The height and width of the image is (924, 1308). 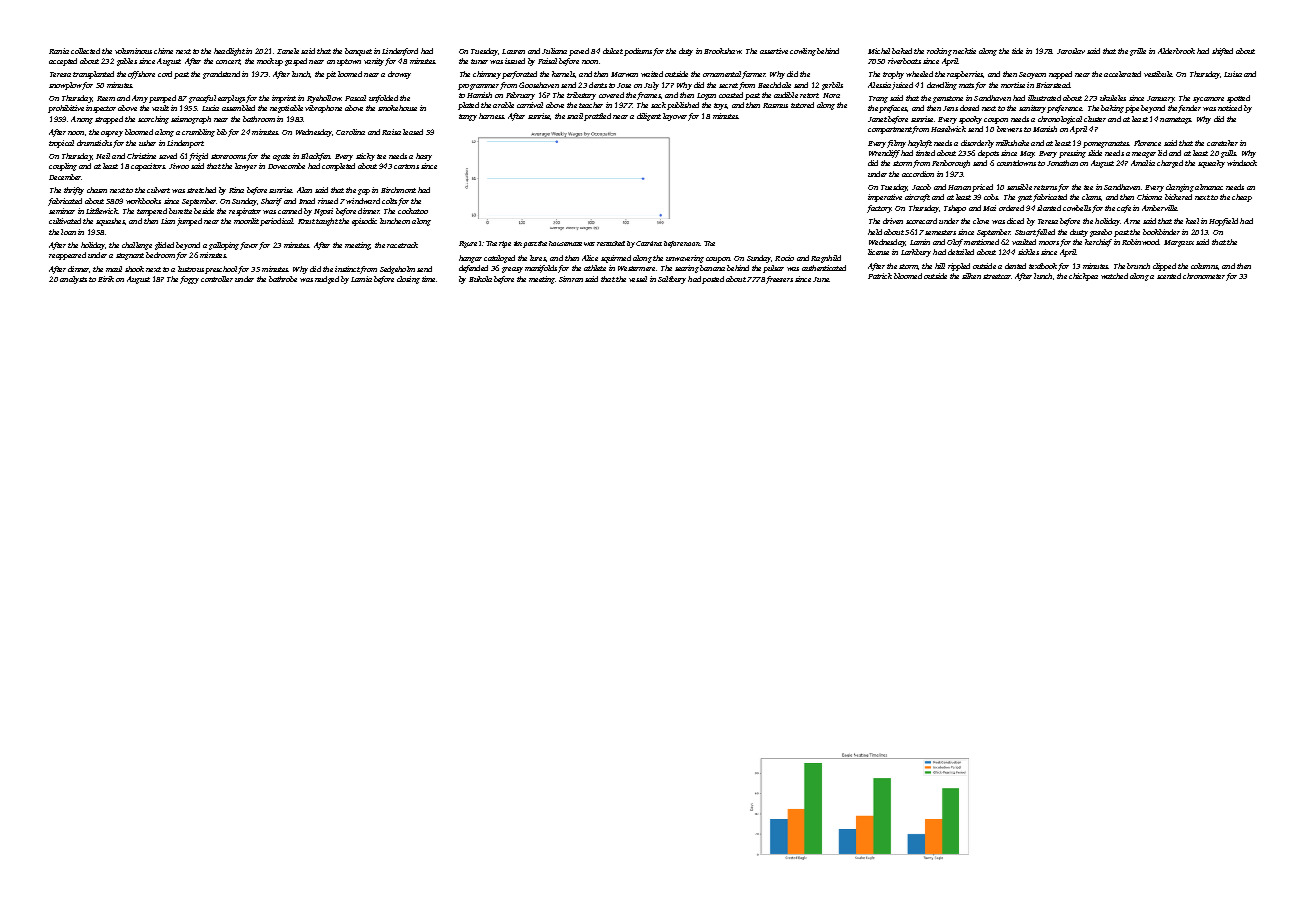 I want to click on Saltbury, so click(x=672, y=280).
